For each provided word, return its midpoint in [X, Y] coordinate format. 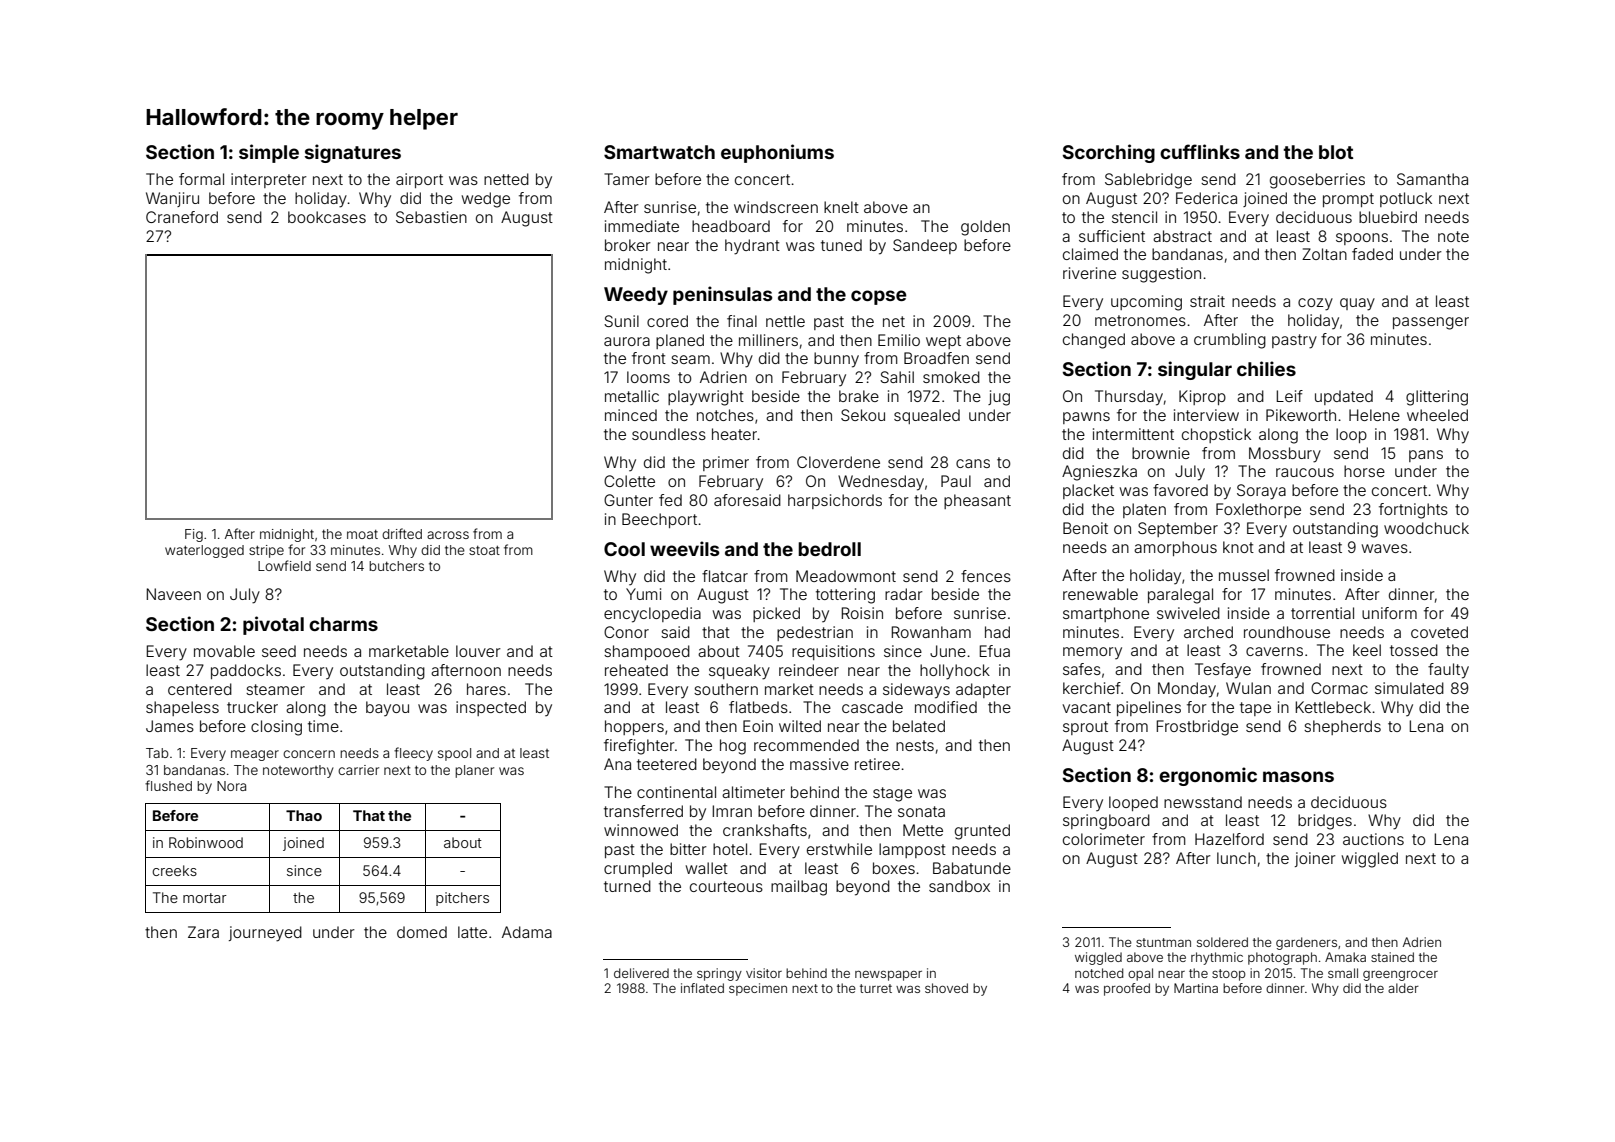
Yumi [643, 594]
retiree [877, 764]
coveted [1439, 632]
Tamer [627, 179]
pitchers [462, 899]
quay [1357, 304]
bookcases [327, 217]
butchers [396, 566]
